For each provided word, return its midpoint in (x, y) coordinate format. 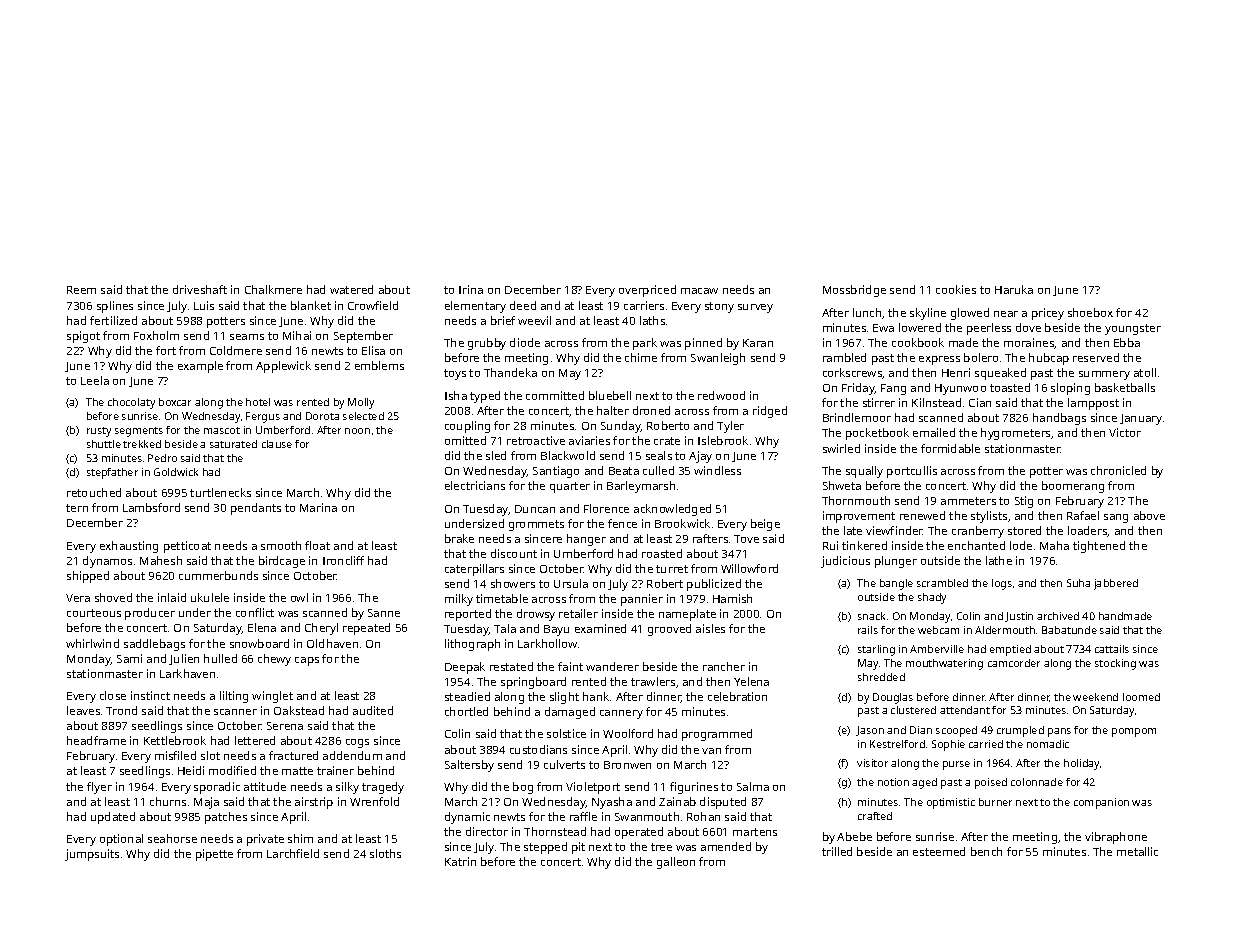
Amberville (937, 649)
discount (514, 553)
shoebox (1090, 312)
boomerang (1073, 487)
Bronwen (627, 765)
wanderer (612, 666)
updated (113, 818)
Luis (204, 305)
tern (77, 508)
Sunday (621, 427)
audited (373, 710)
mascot (222, 430)
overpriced (647, 291)
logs (1002, 584)
